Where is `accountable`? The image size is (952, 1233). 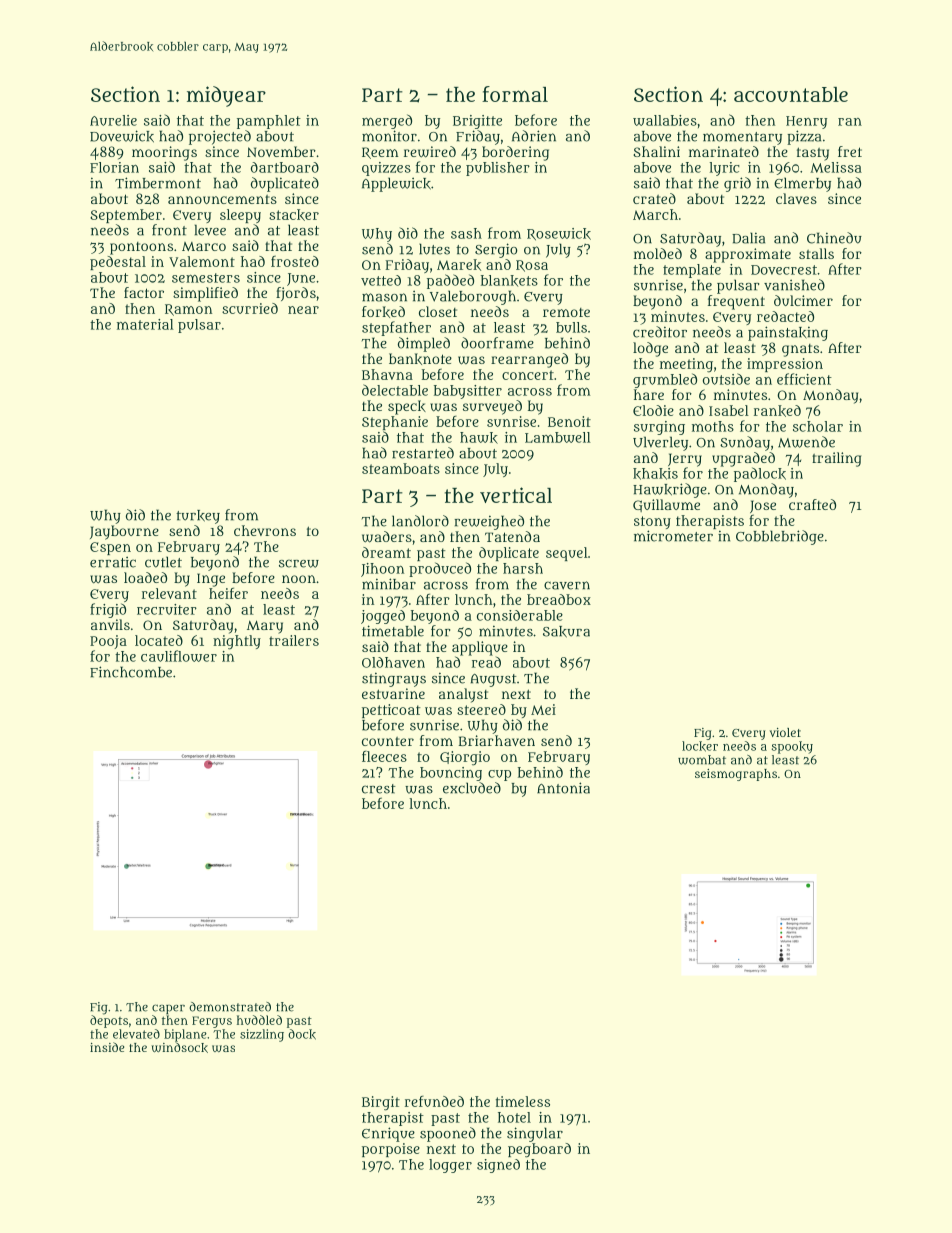 accountable is located at coordinates (791, 94).
